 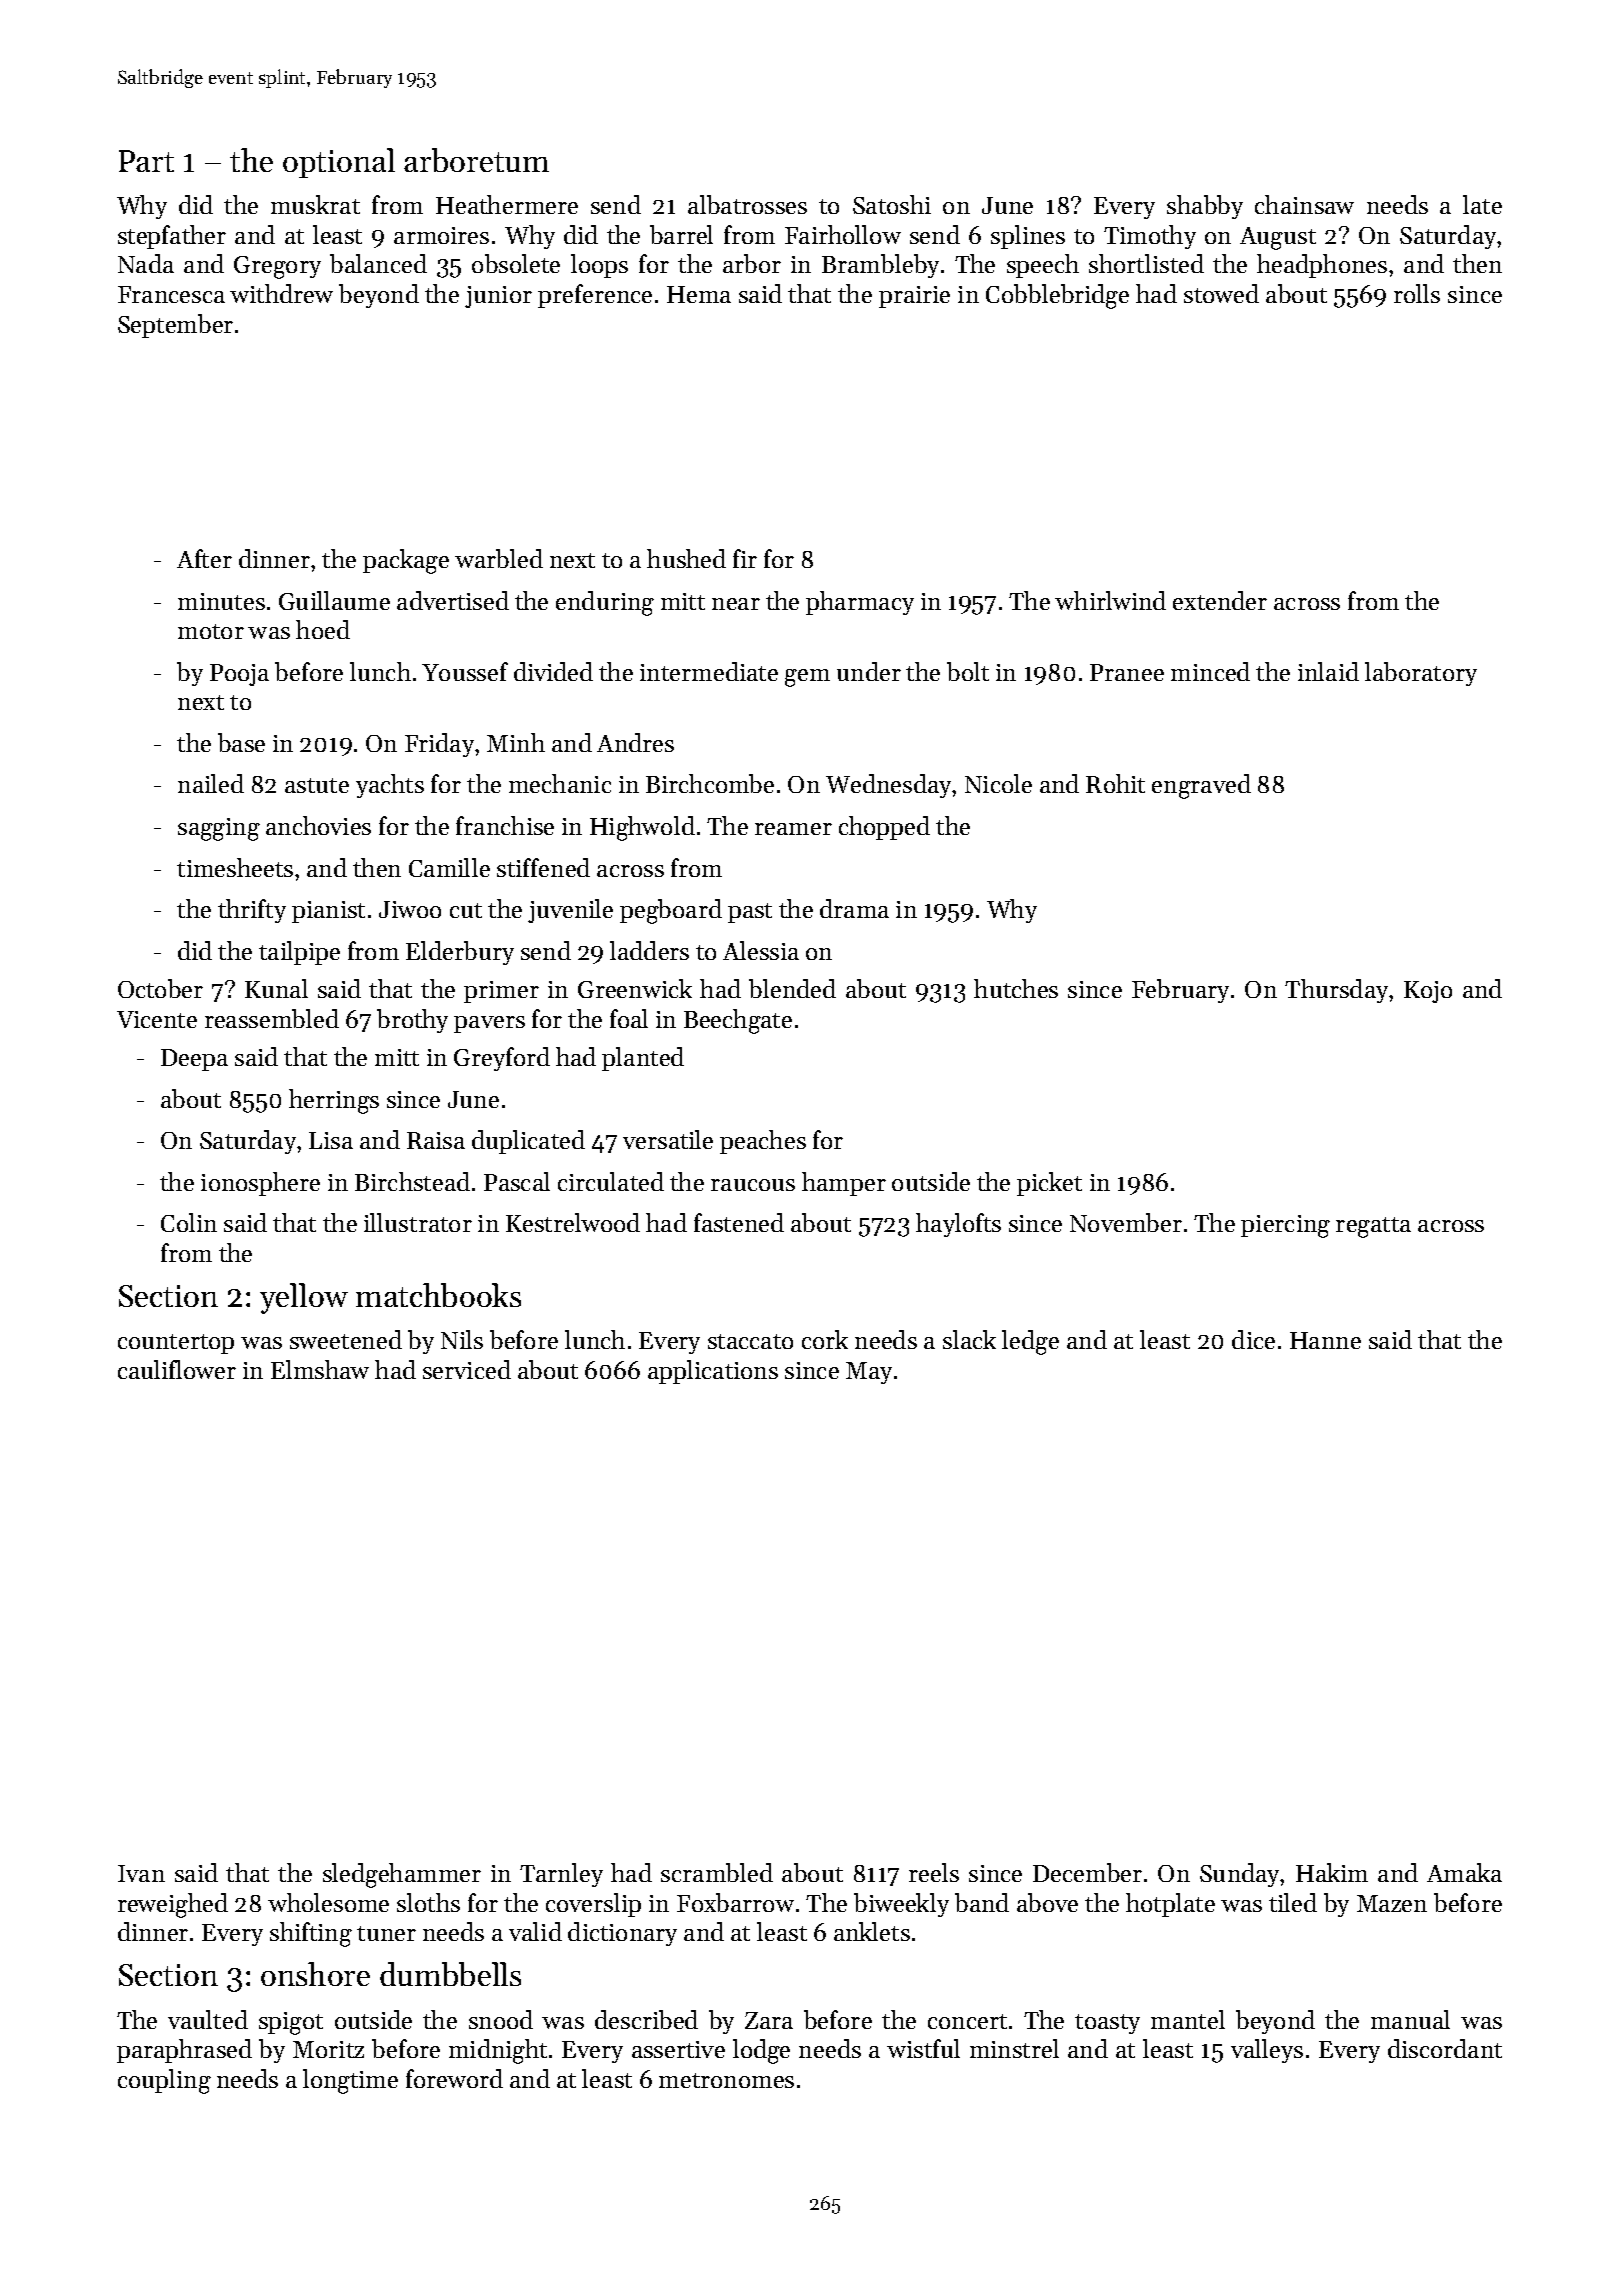 I want to click on Kojo, so click(x=1428, y=992).
